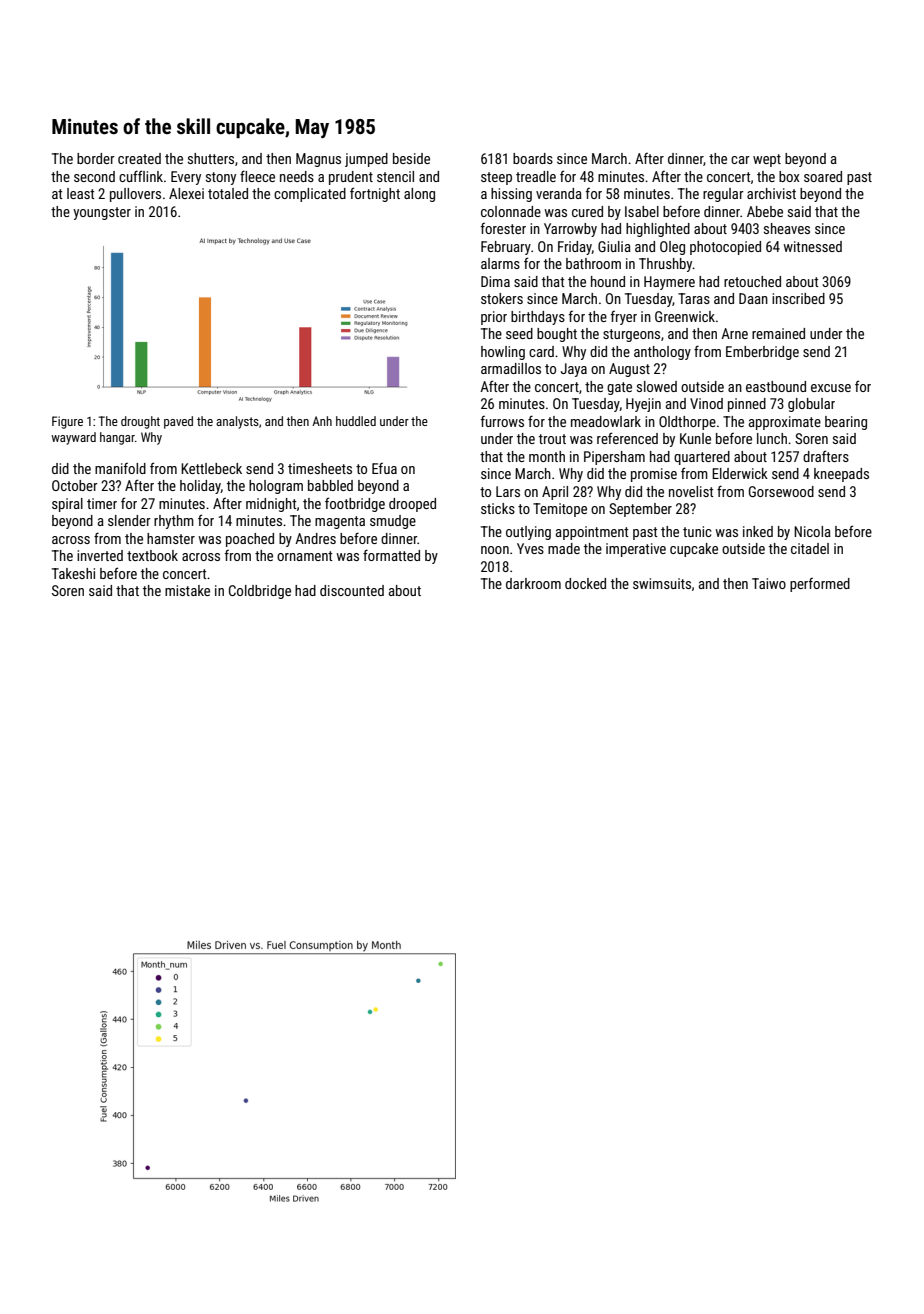  I want to click on Daan, so click(753, 298).
